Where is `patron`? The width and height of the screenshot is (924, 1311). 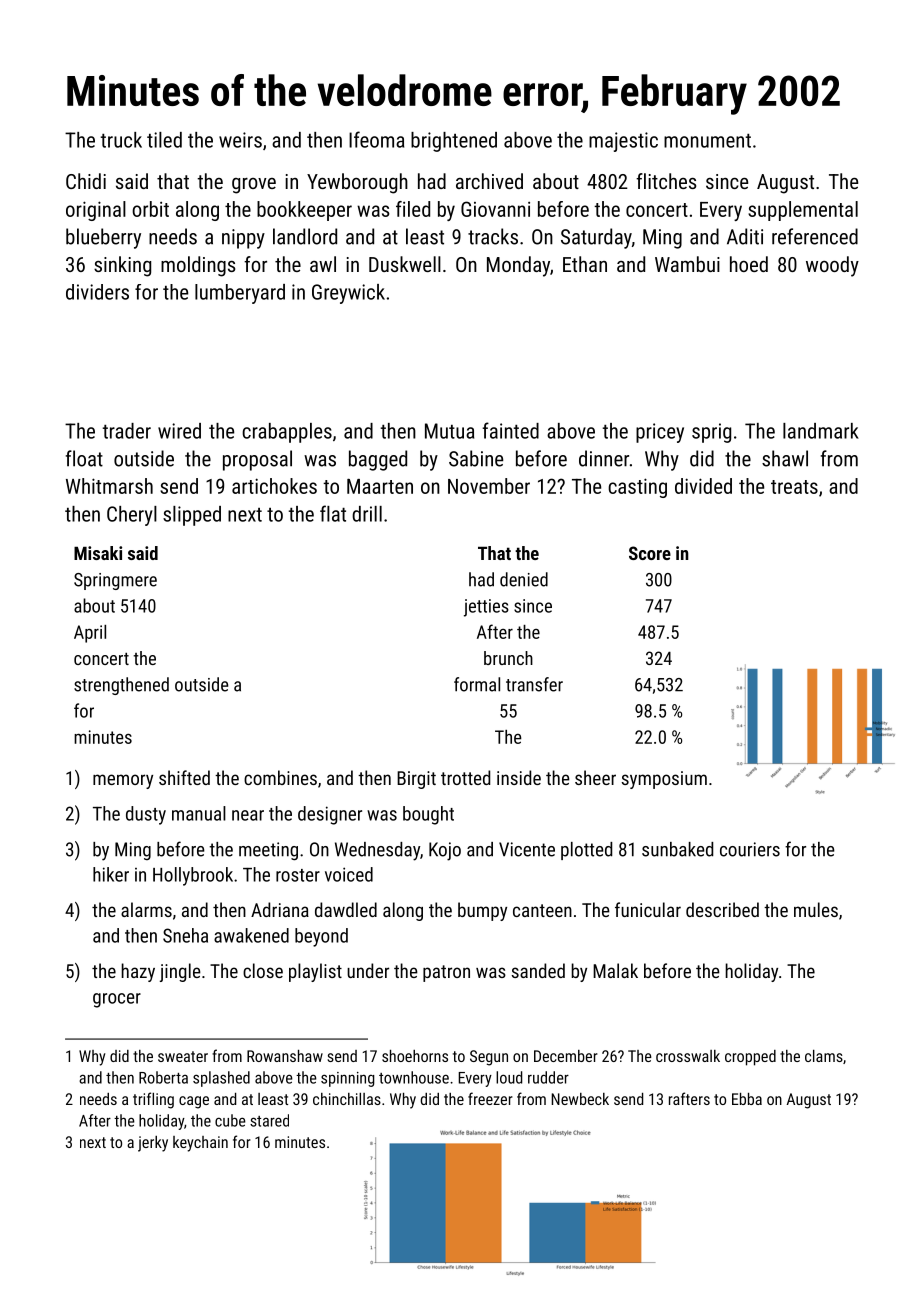
patron is located at coordinates (446, 973).
